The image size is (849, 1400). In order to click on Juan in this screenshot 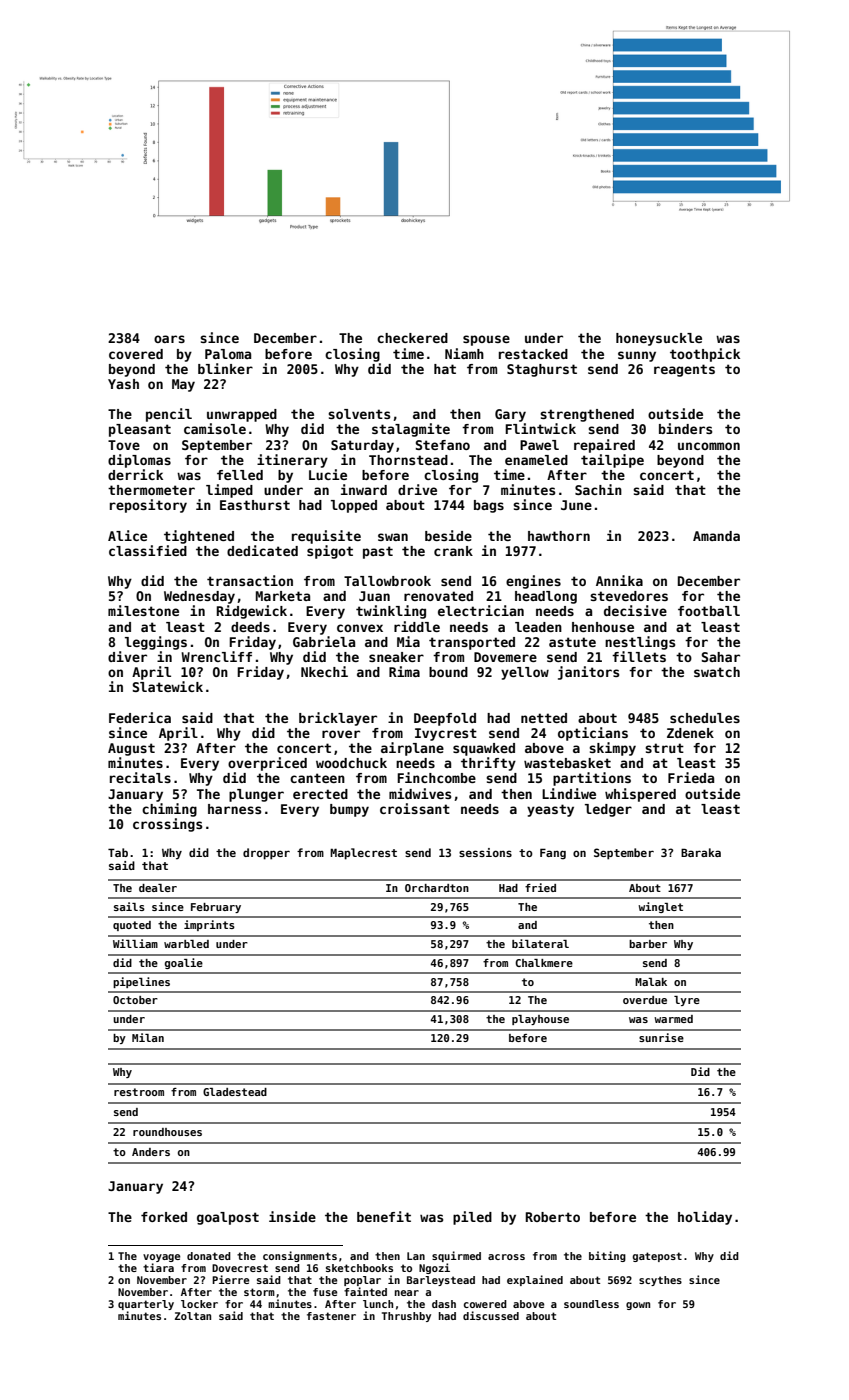, I will do `click(374, 596)`.
